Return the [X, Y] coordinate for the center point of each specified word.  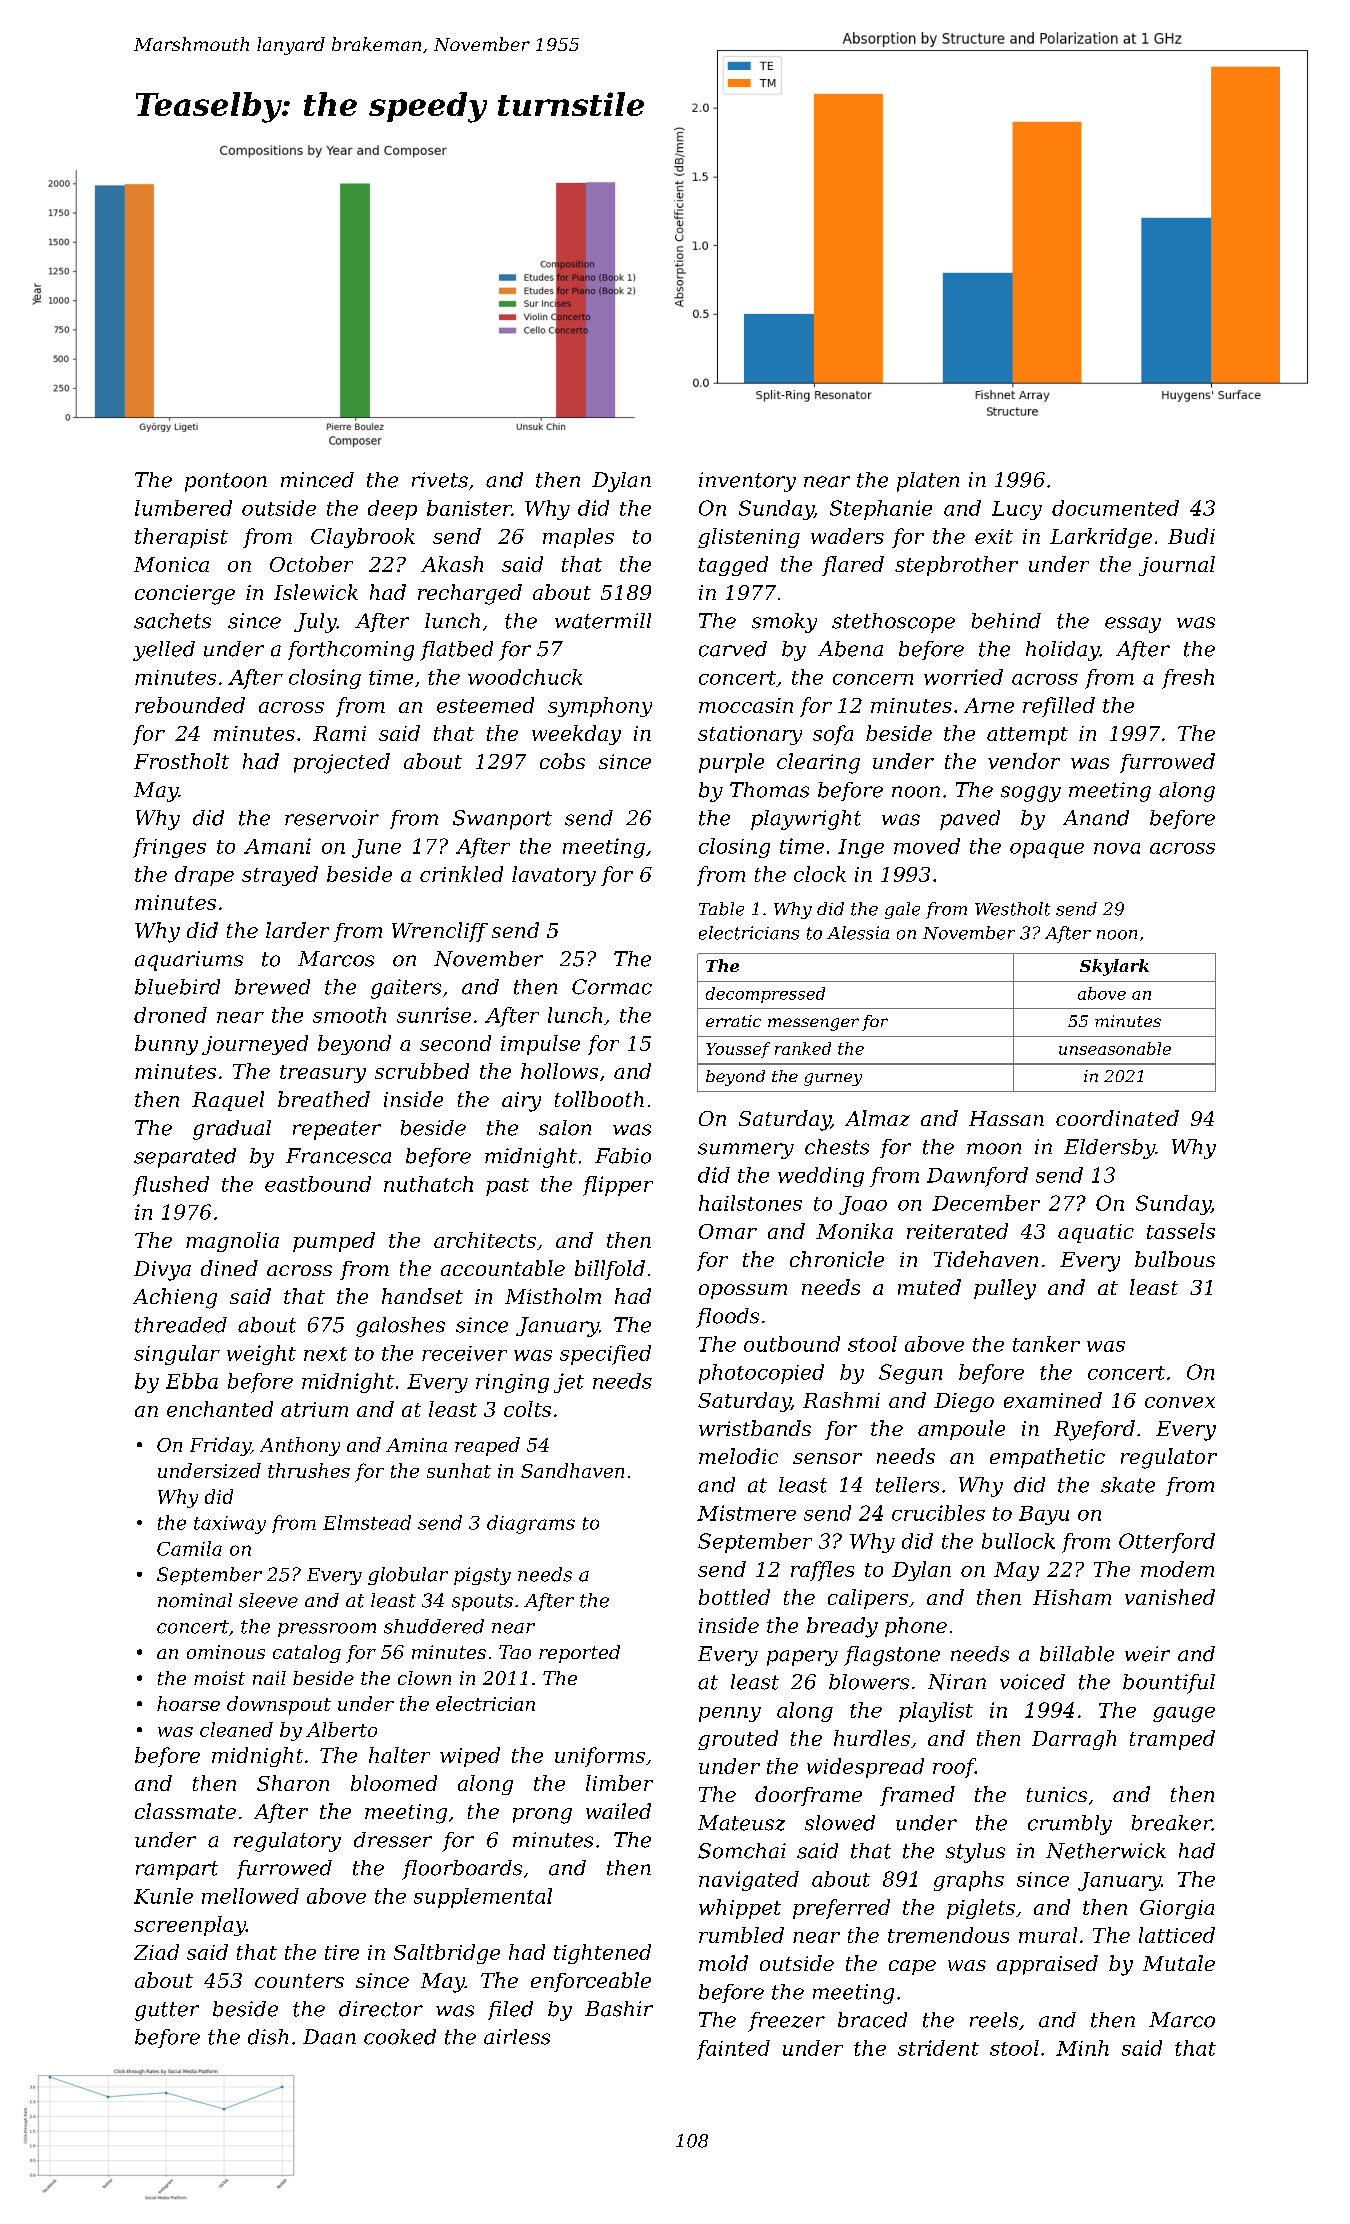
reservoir [332, 818]
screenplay [190, 1926]
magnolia [232, 1242]
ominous [226, 1652]
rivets [440, 480]
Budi [1191, 536]
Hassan [1006, 1118]
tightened [602, 1954]
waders [847, 536]
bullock [1018, 1541]
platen [928, 482]
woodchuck [525, 677]
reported [579, 1654]
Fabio [623, 1156]
